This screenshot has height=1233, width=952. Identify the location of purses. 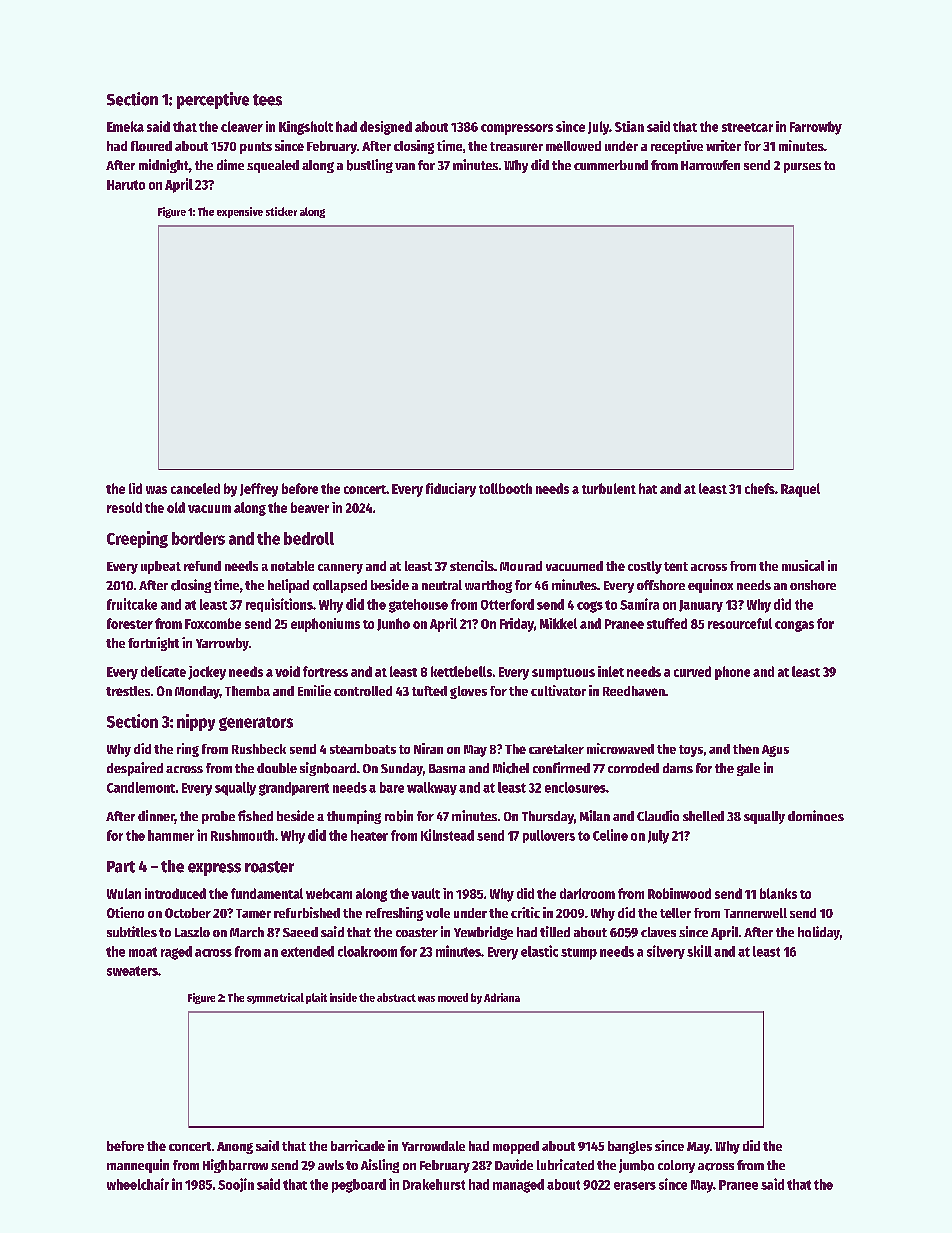
(802, 168).
